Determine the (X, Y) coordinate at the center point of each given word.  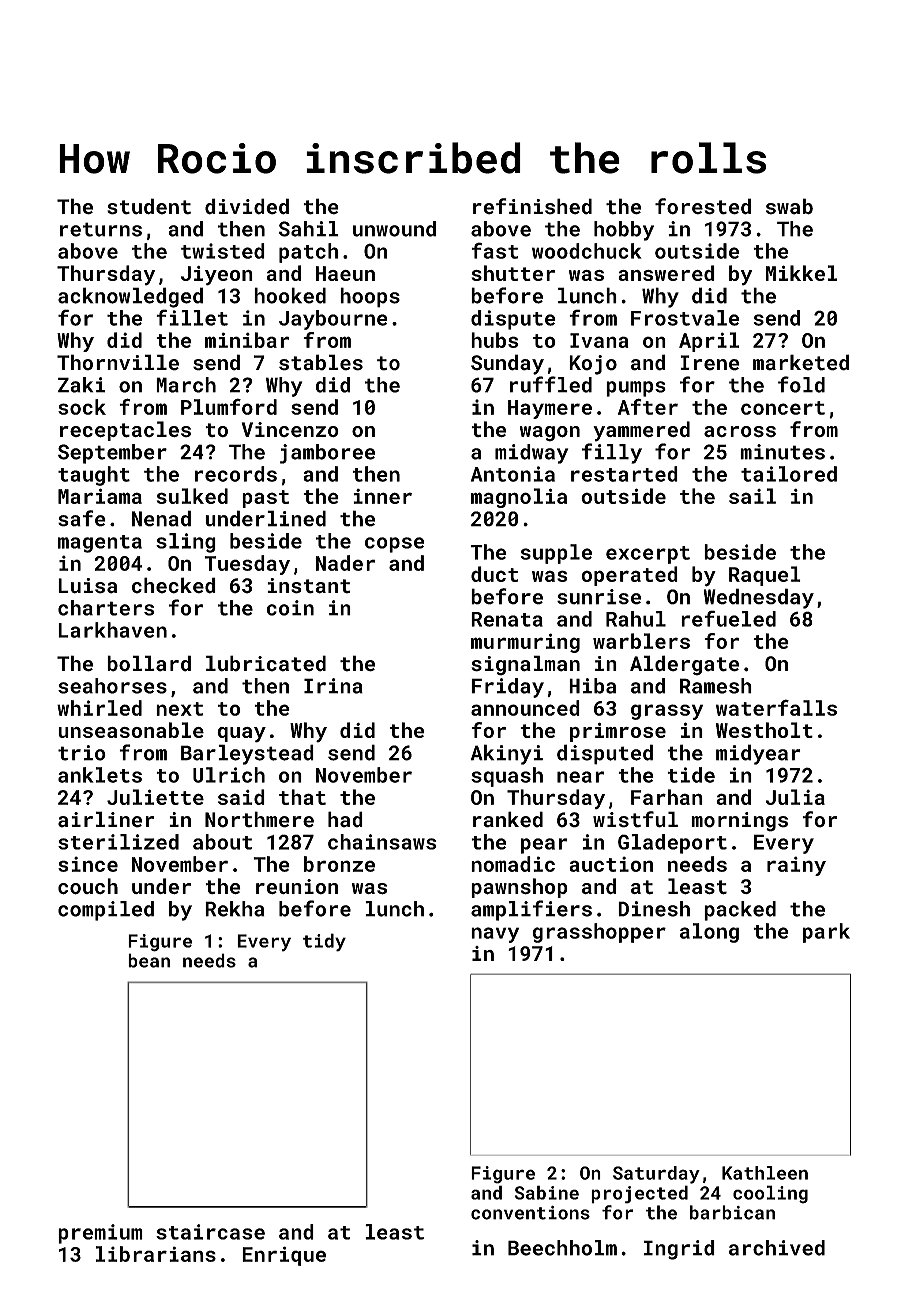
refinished (532, 206)
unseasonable (131, 730)
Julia (795, 797)
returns (101, 229)
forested (703, 206)
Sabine (547, 1192)
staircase (210, 1232)
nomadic (513, 864)
